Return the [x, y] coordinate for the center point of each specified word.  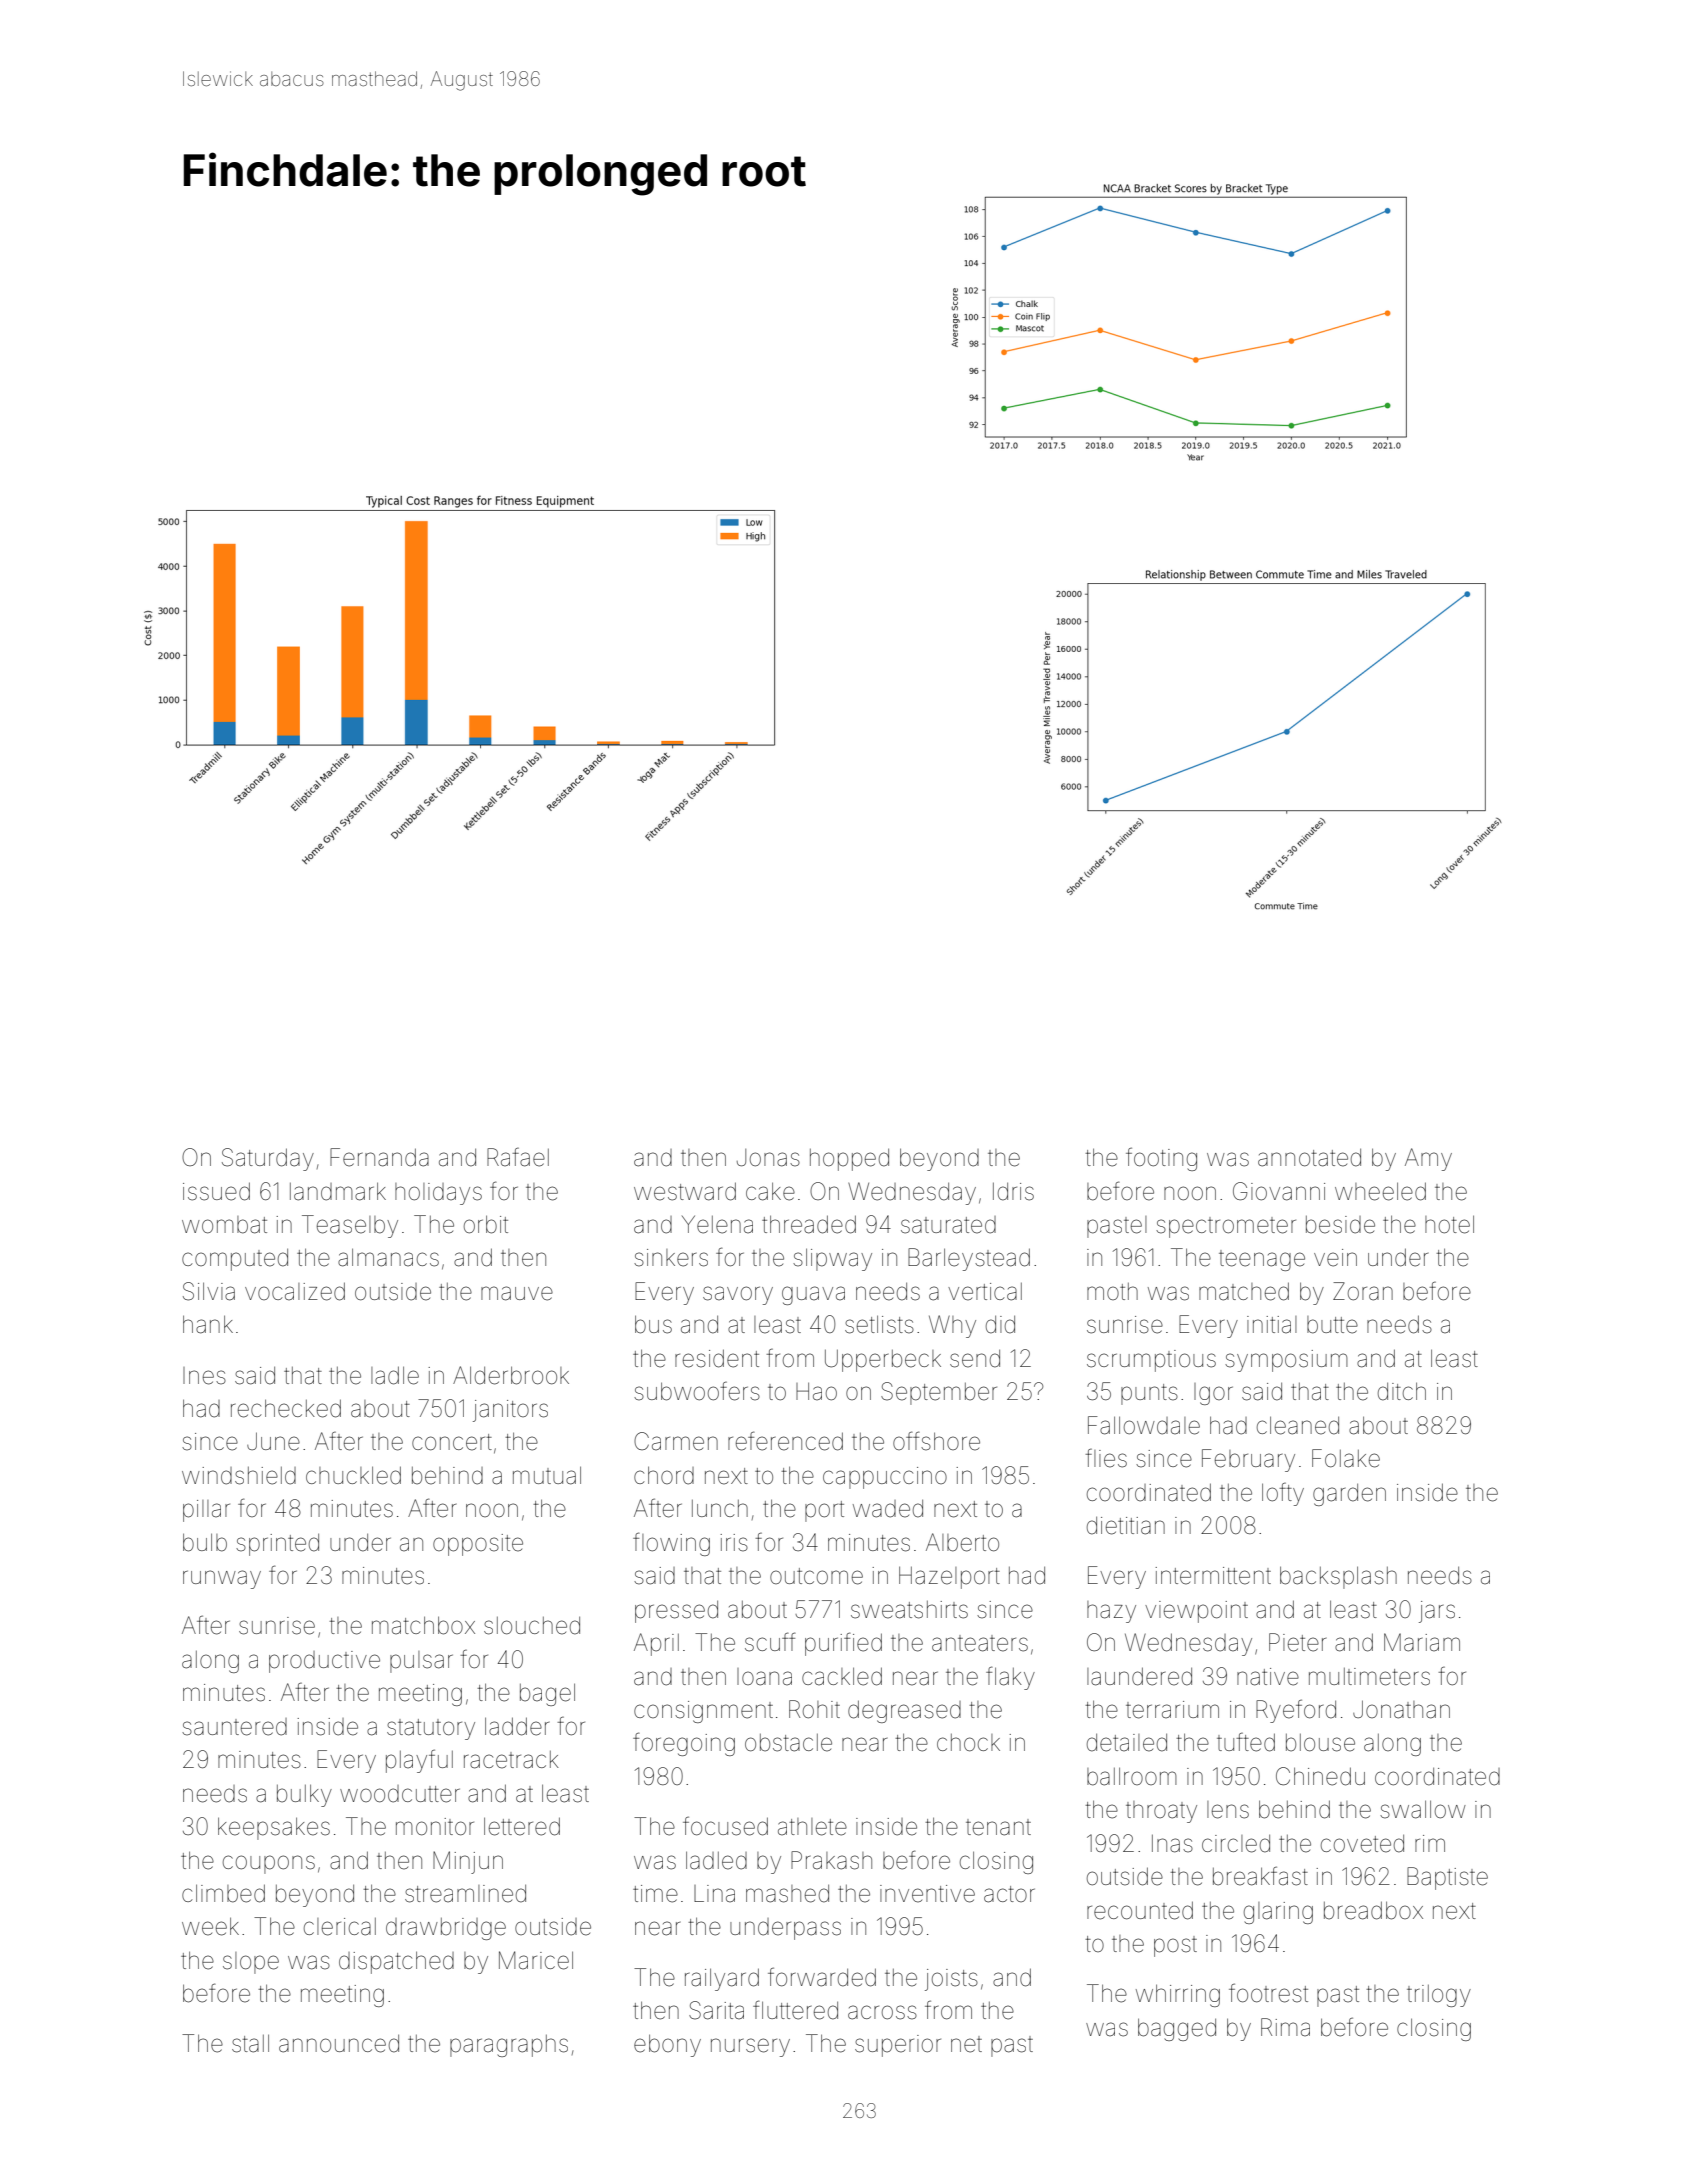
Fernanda [379, 1157]
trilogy [1439, 1996]
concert [452, 1442]
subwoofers [697, 1391]
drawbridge [446, 1929]
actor [1009, 1894]
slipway [832, 1259]
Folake [1346, 1458]
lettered [522, 1826]
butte [1332, 1325]
